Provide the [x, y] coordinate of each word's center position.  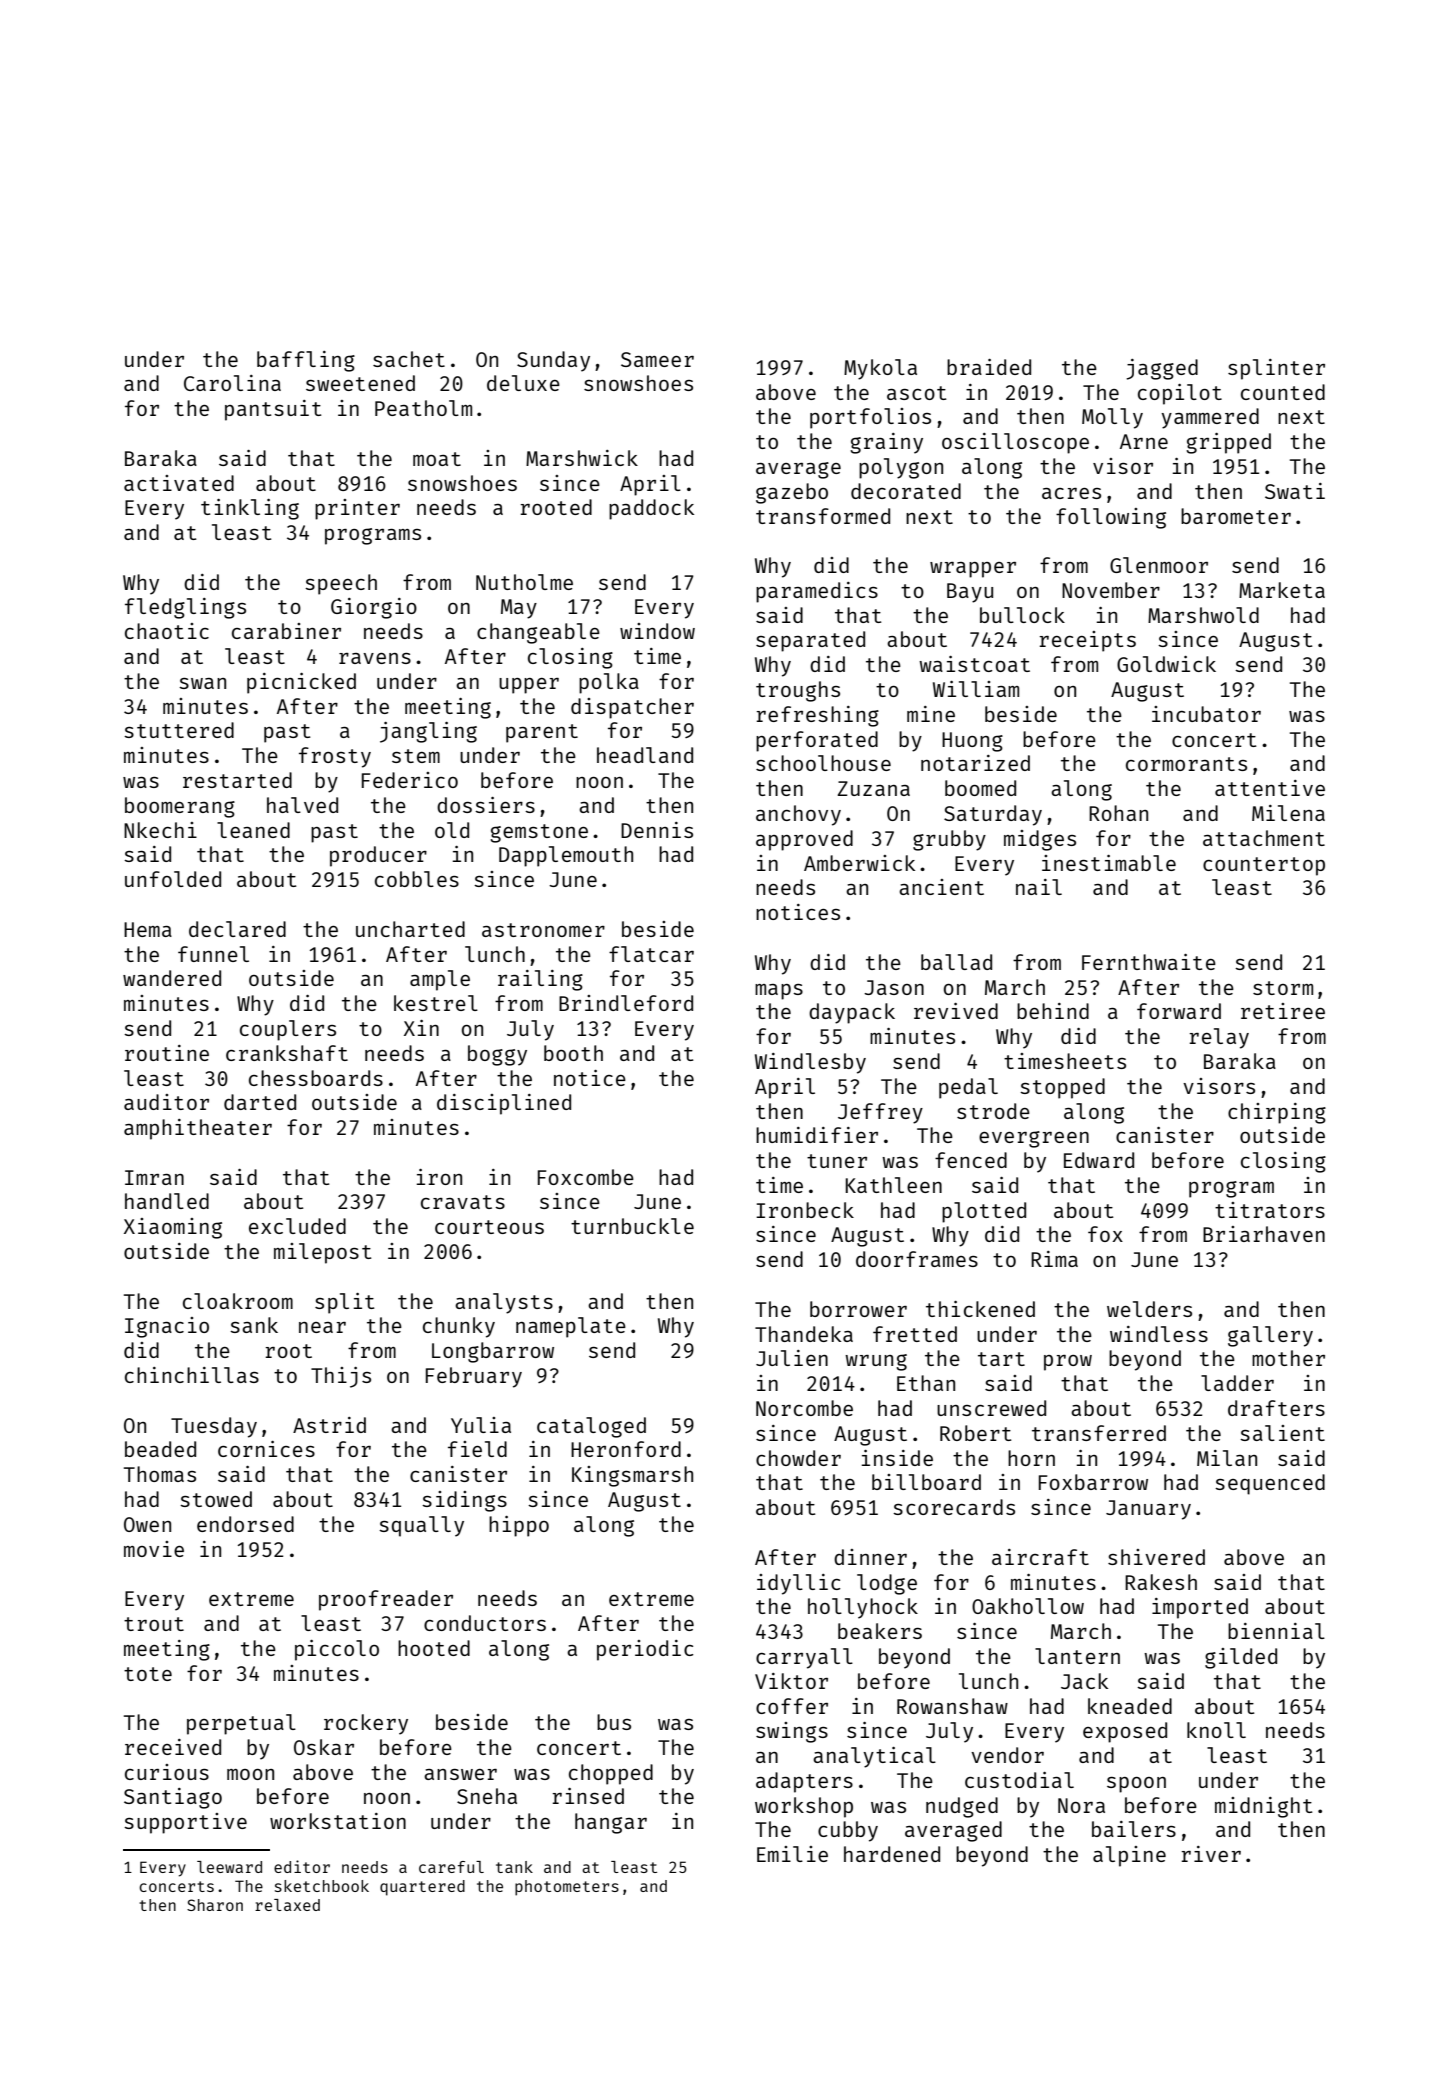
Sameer [657, 359]
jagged [1162, 369]
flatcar [651, 954]
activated [179, 483]
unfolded [173, 879]
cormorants [1186, 764]
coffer [792, 1706]
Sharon [215, 1905]
